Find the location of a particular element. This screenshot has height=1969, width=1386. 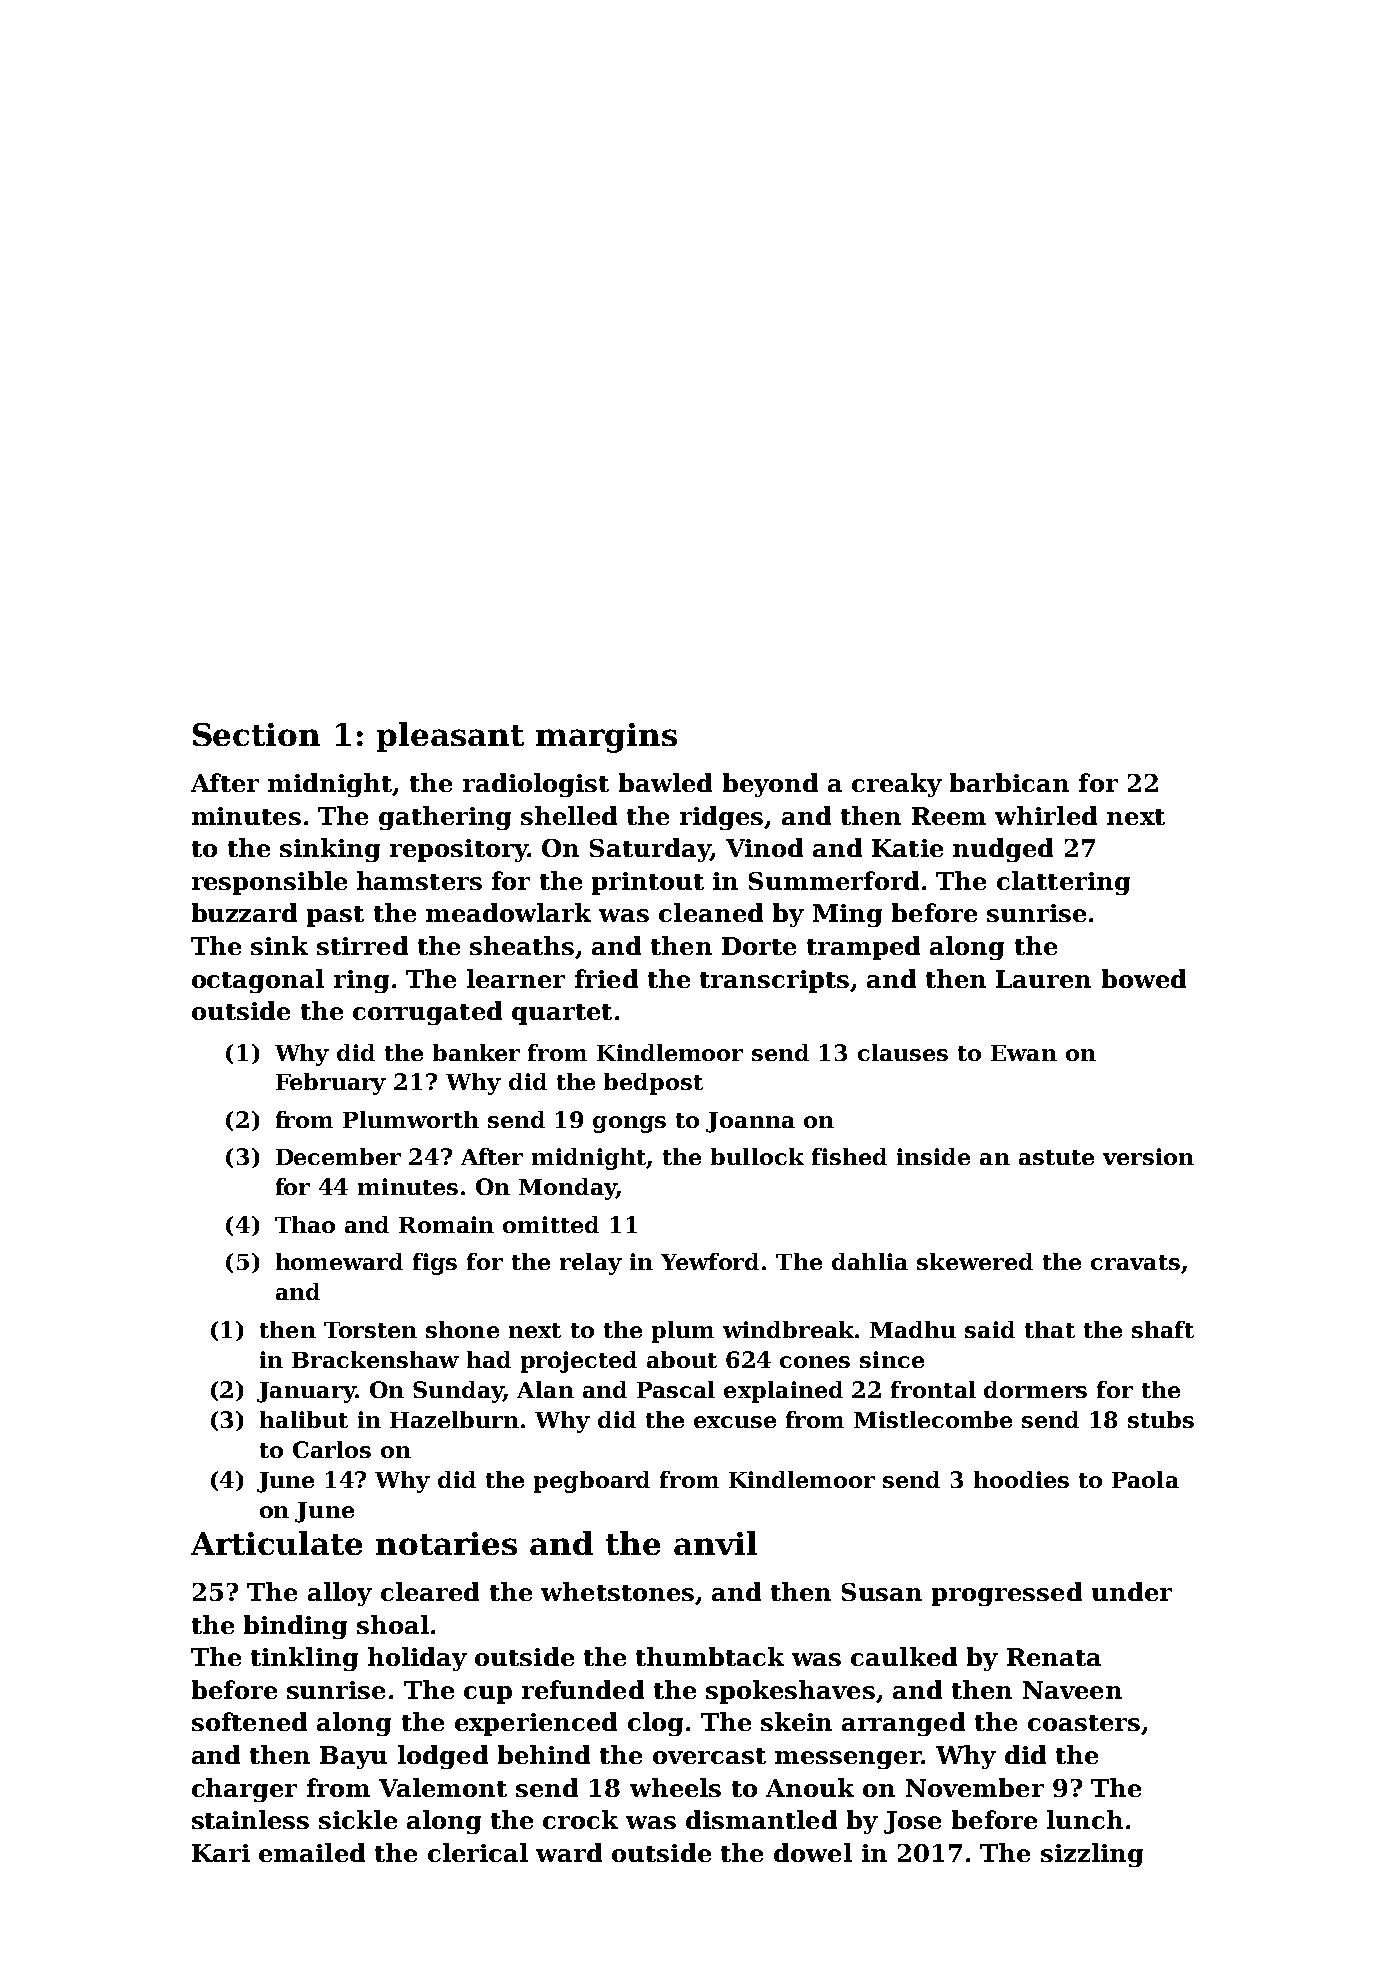

progressed is located at coordinates (1007, 1594).
